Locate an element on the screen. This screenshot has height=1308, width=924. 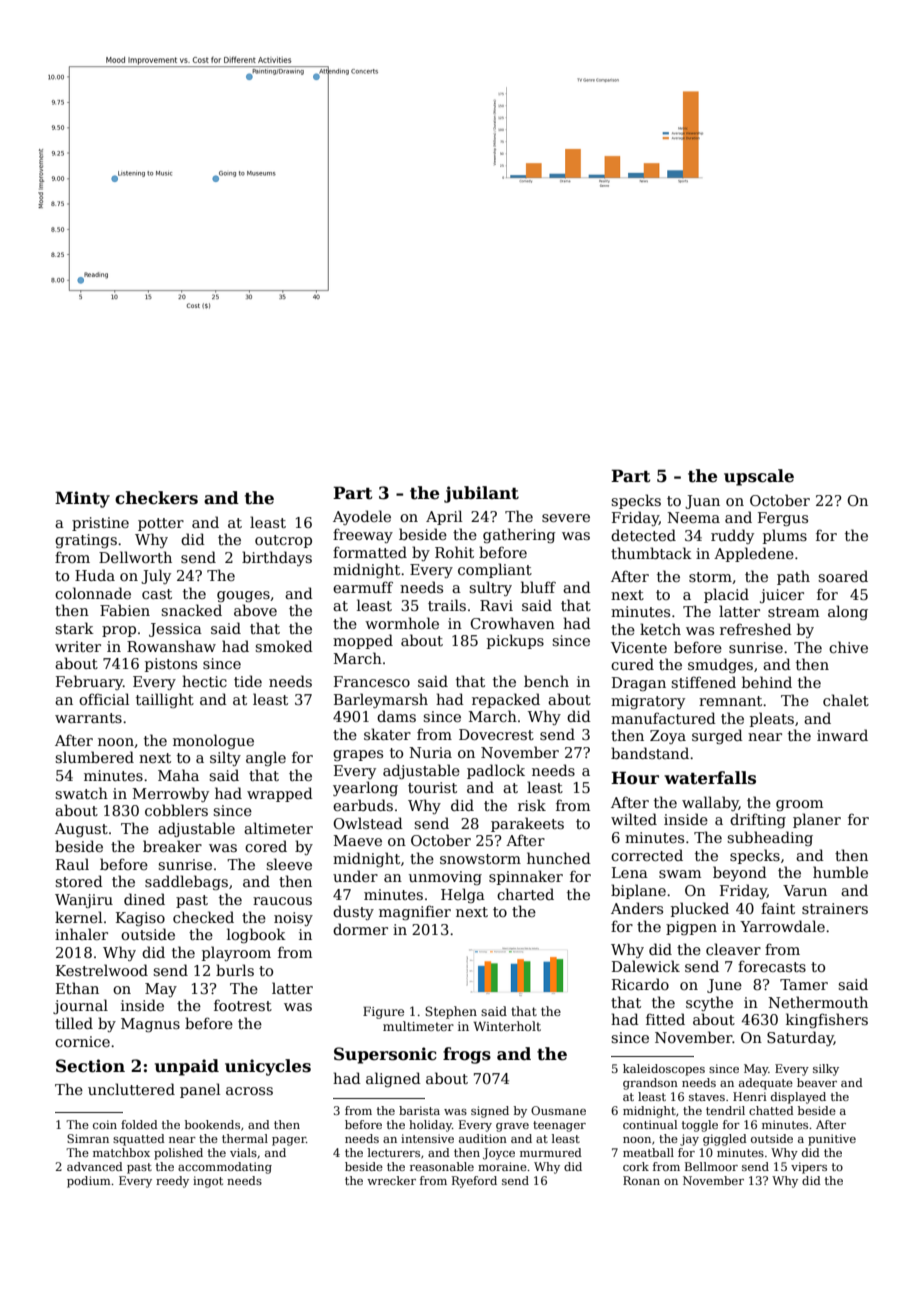
chive is located at coordinates (848, 647).
